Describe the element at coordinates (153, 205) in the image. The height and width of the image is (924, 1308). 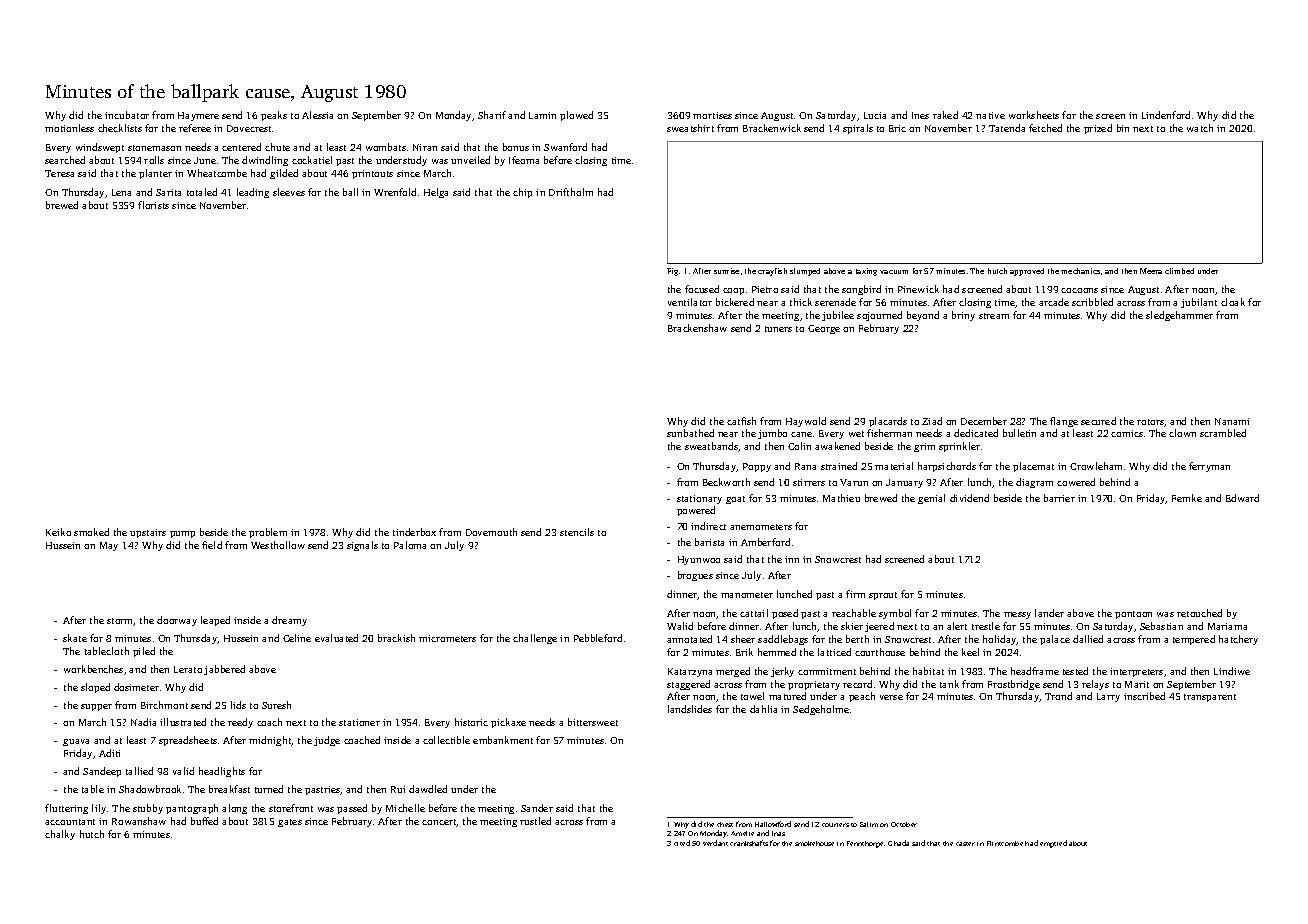
I see `florists` at that location.
